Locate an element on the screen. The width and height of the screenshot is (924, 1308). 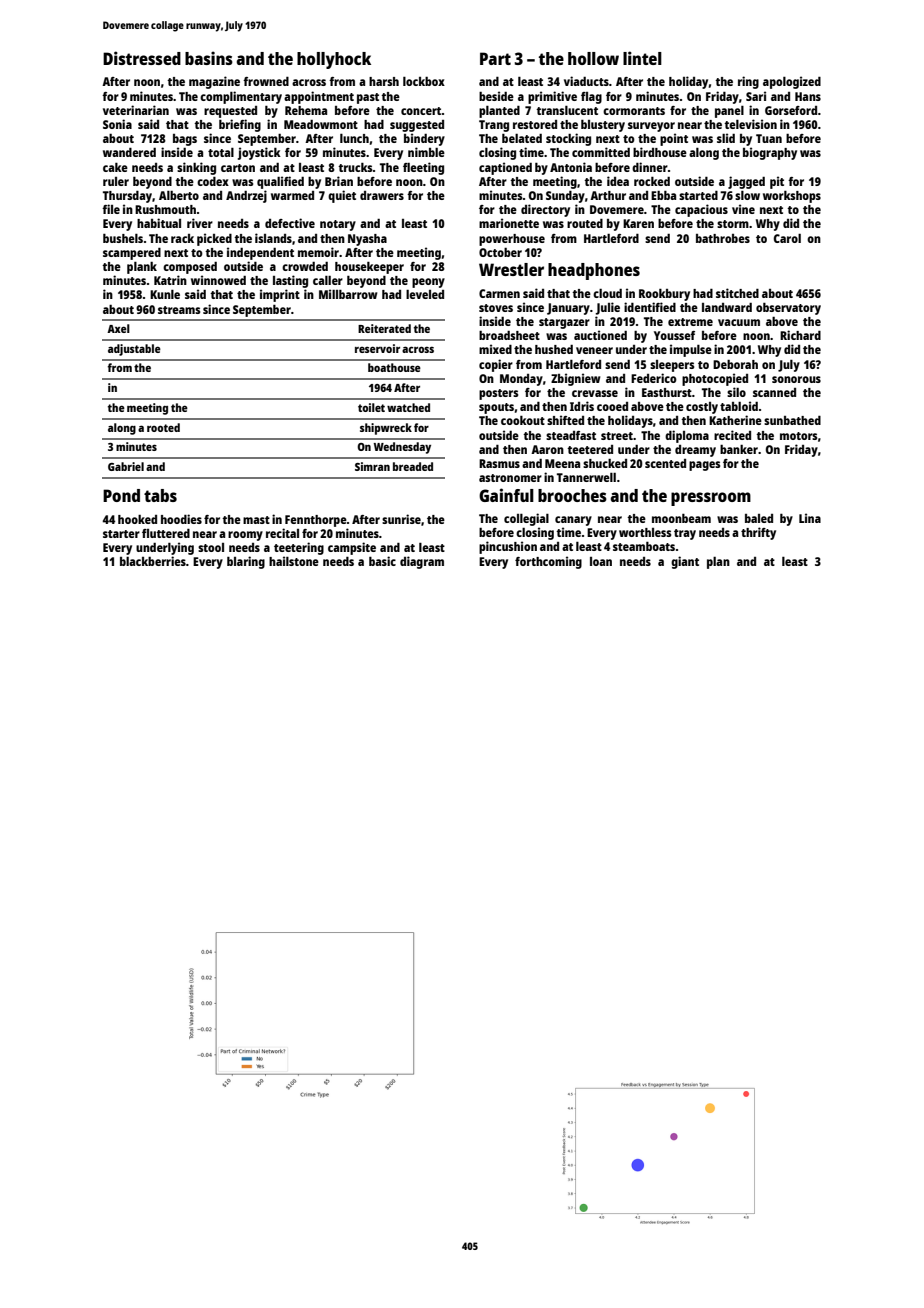
river is located at coordinates (200, 223).
